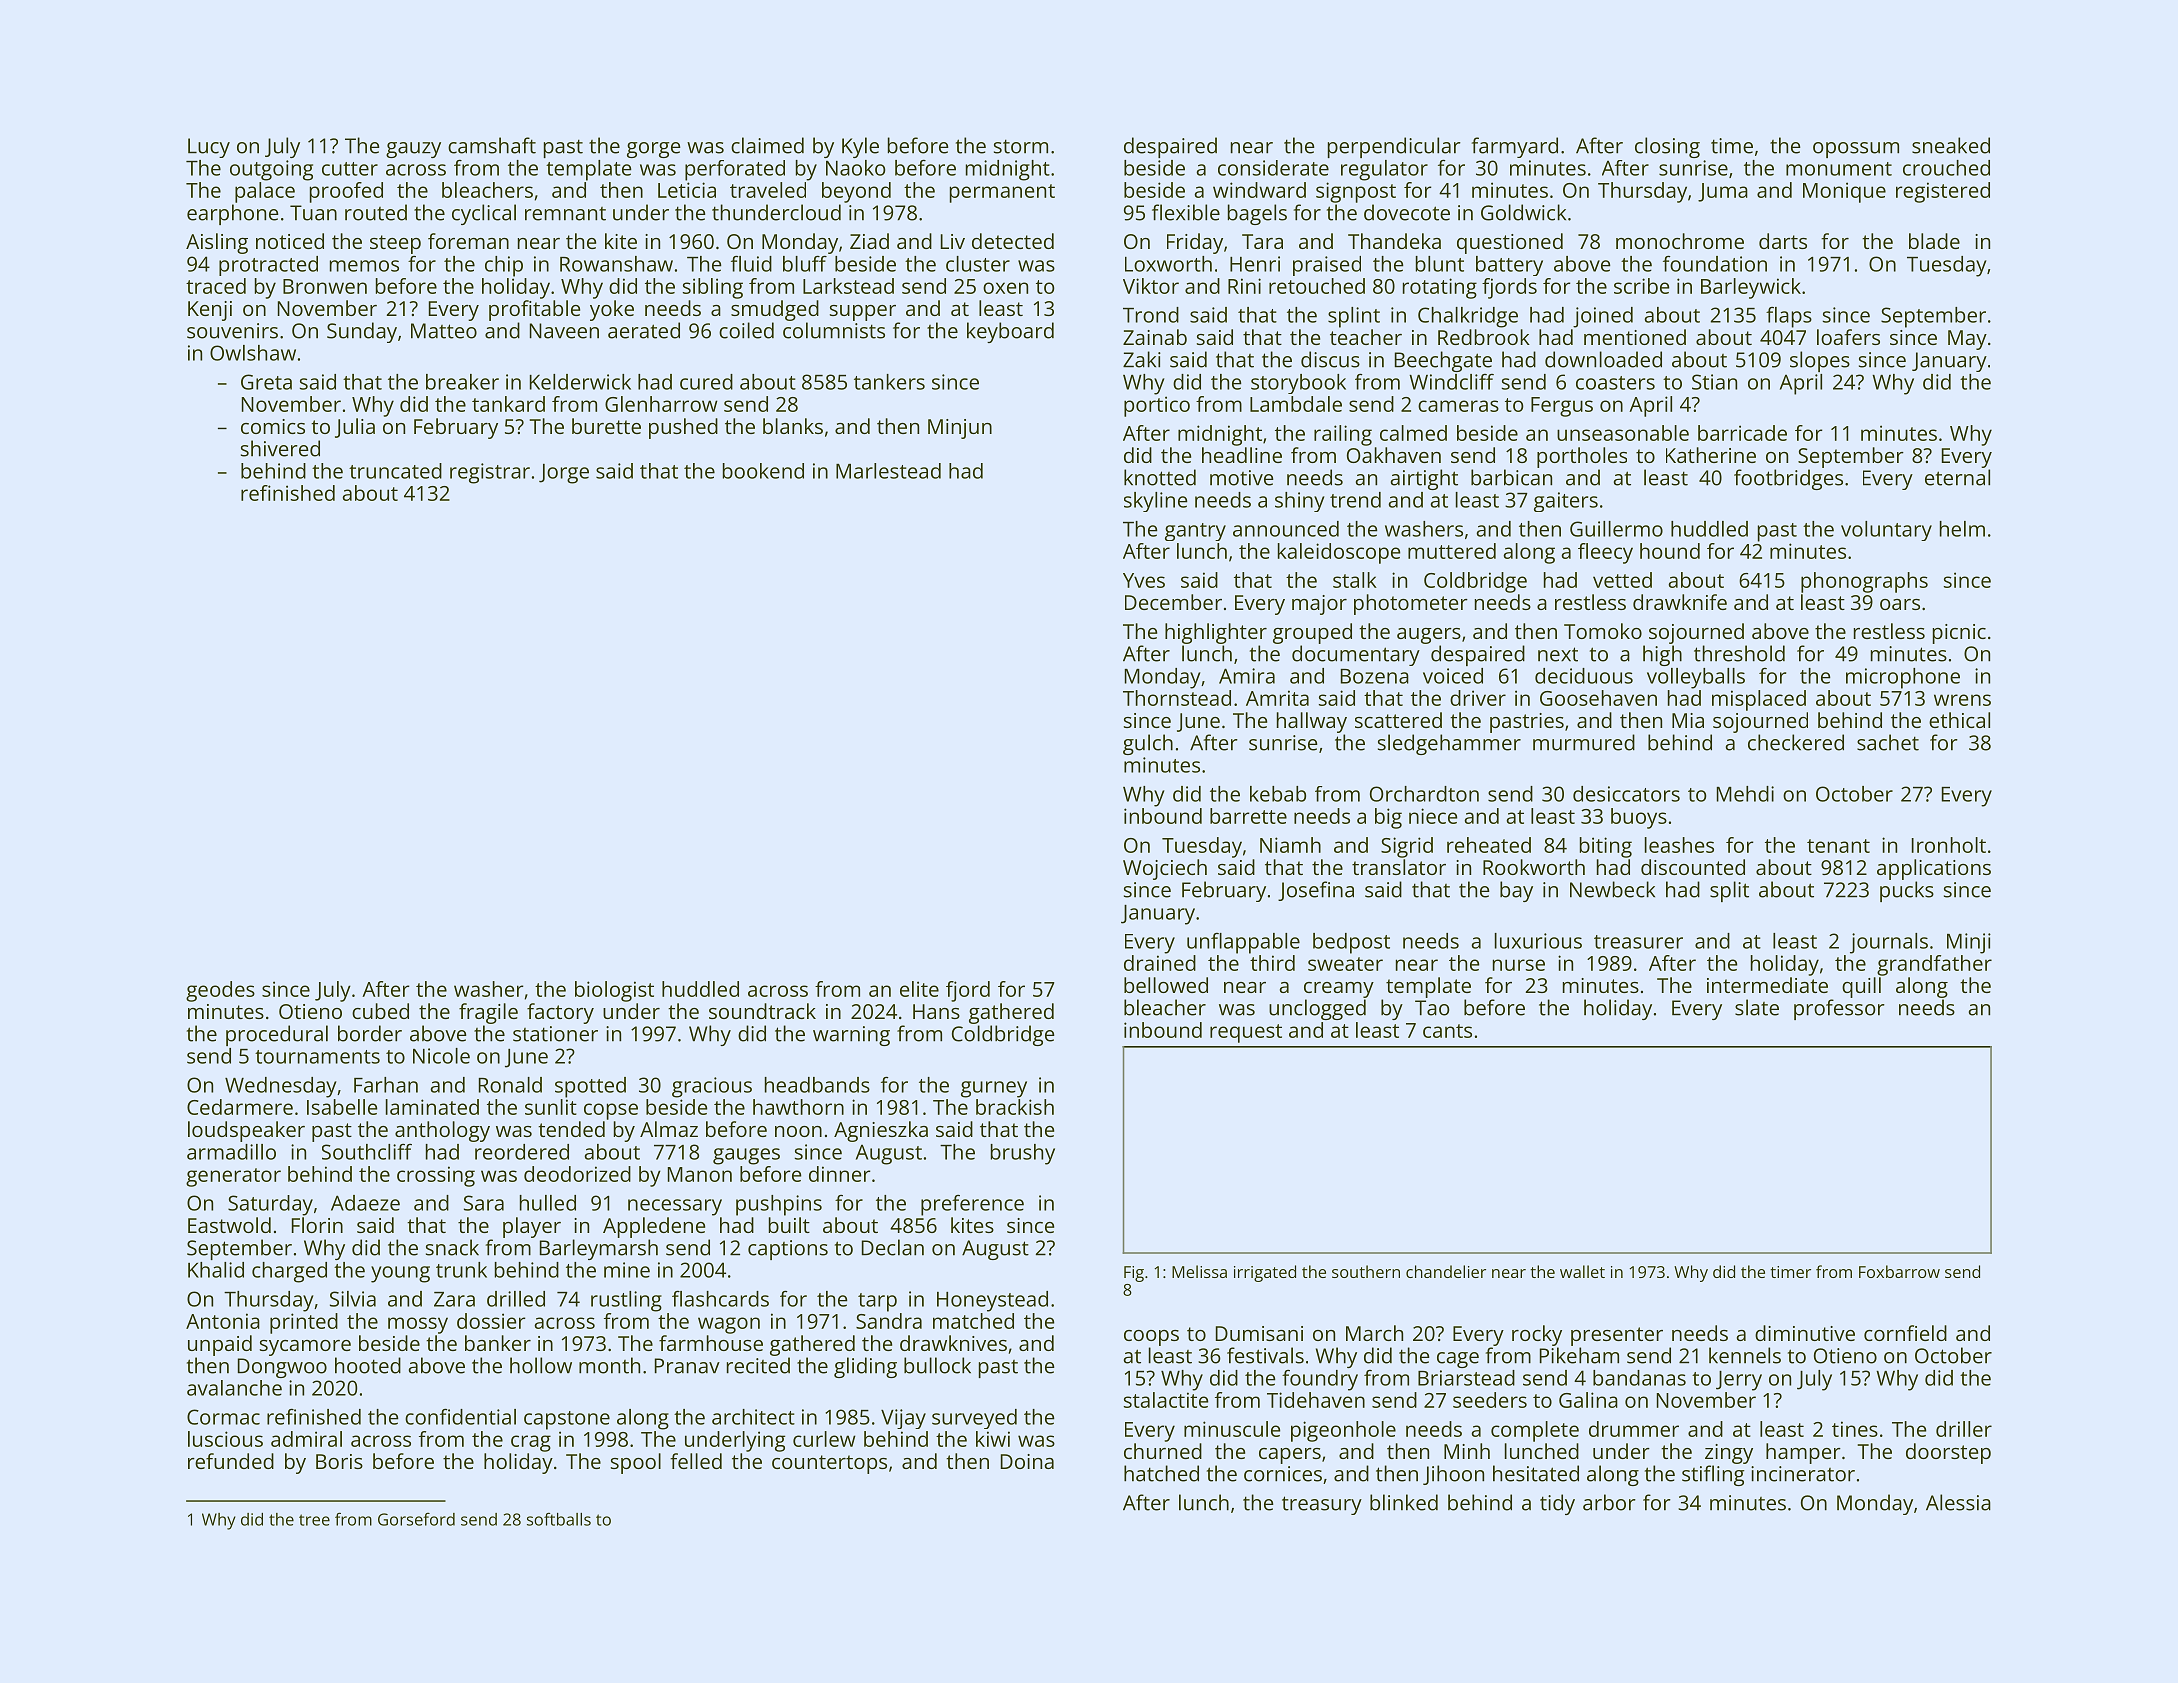  I want to click on coasters, so click(1615, 383).
